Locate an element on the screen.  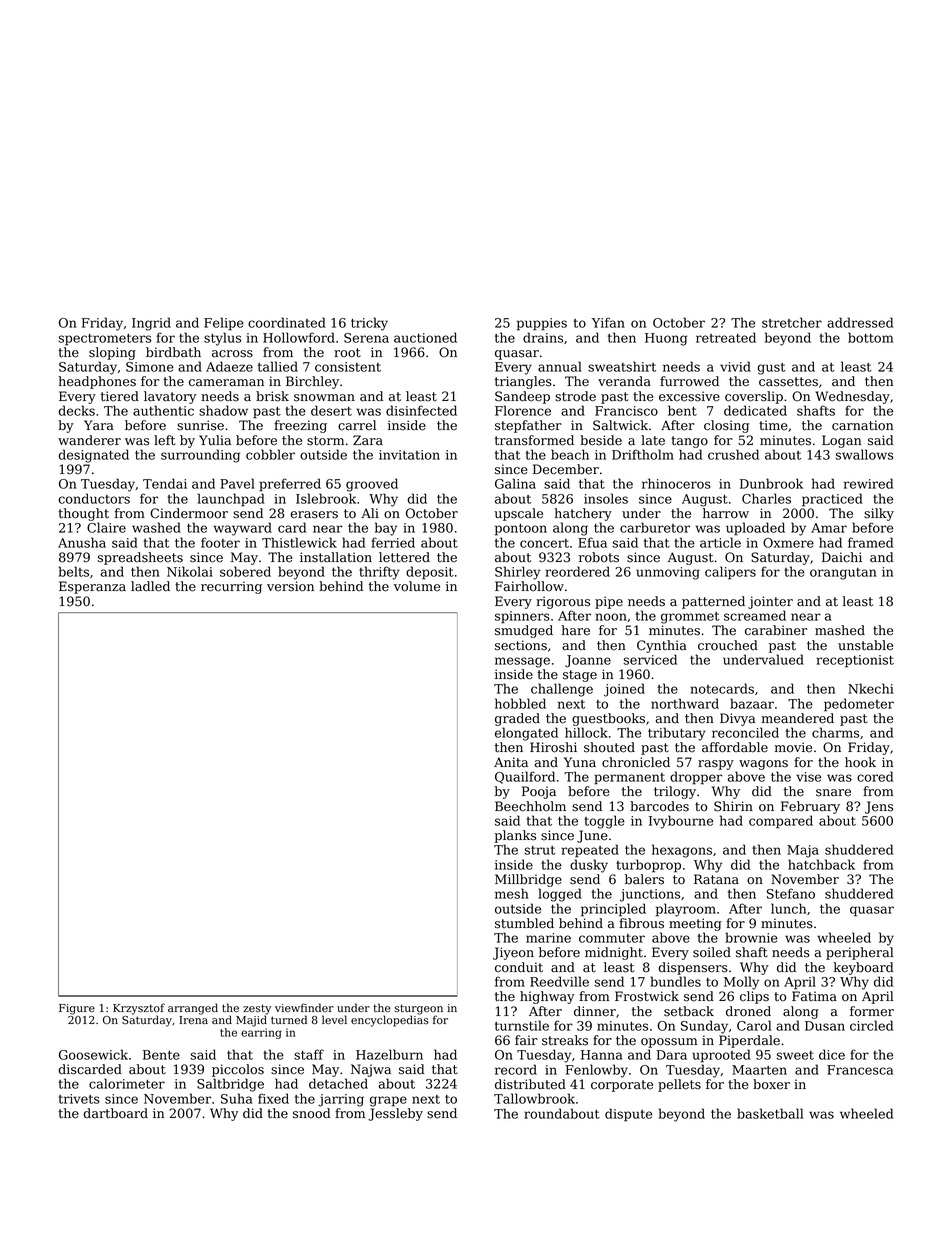
fixed is located at coordinates (273, 1098).
